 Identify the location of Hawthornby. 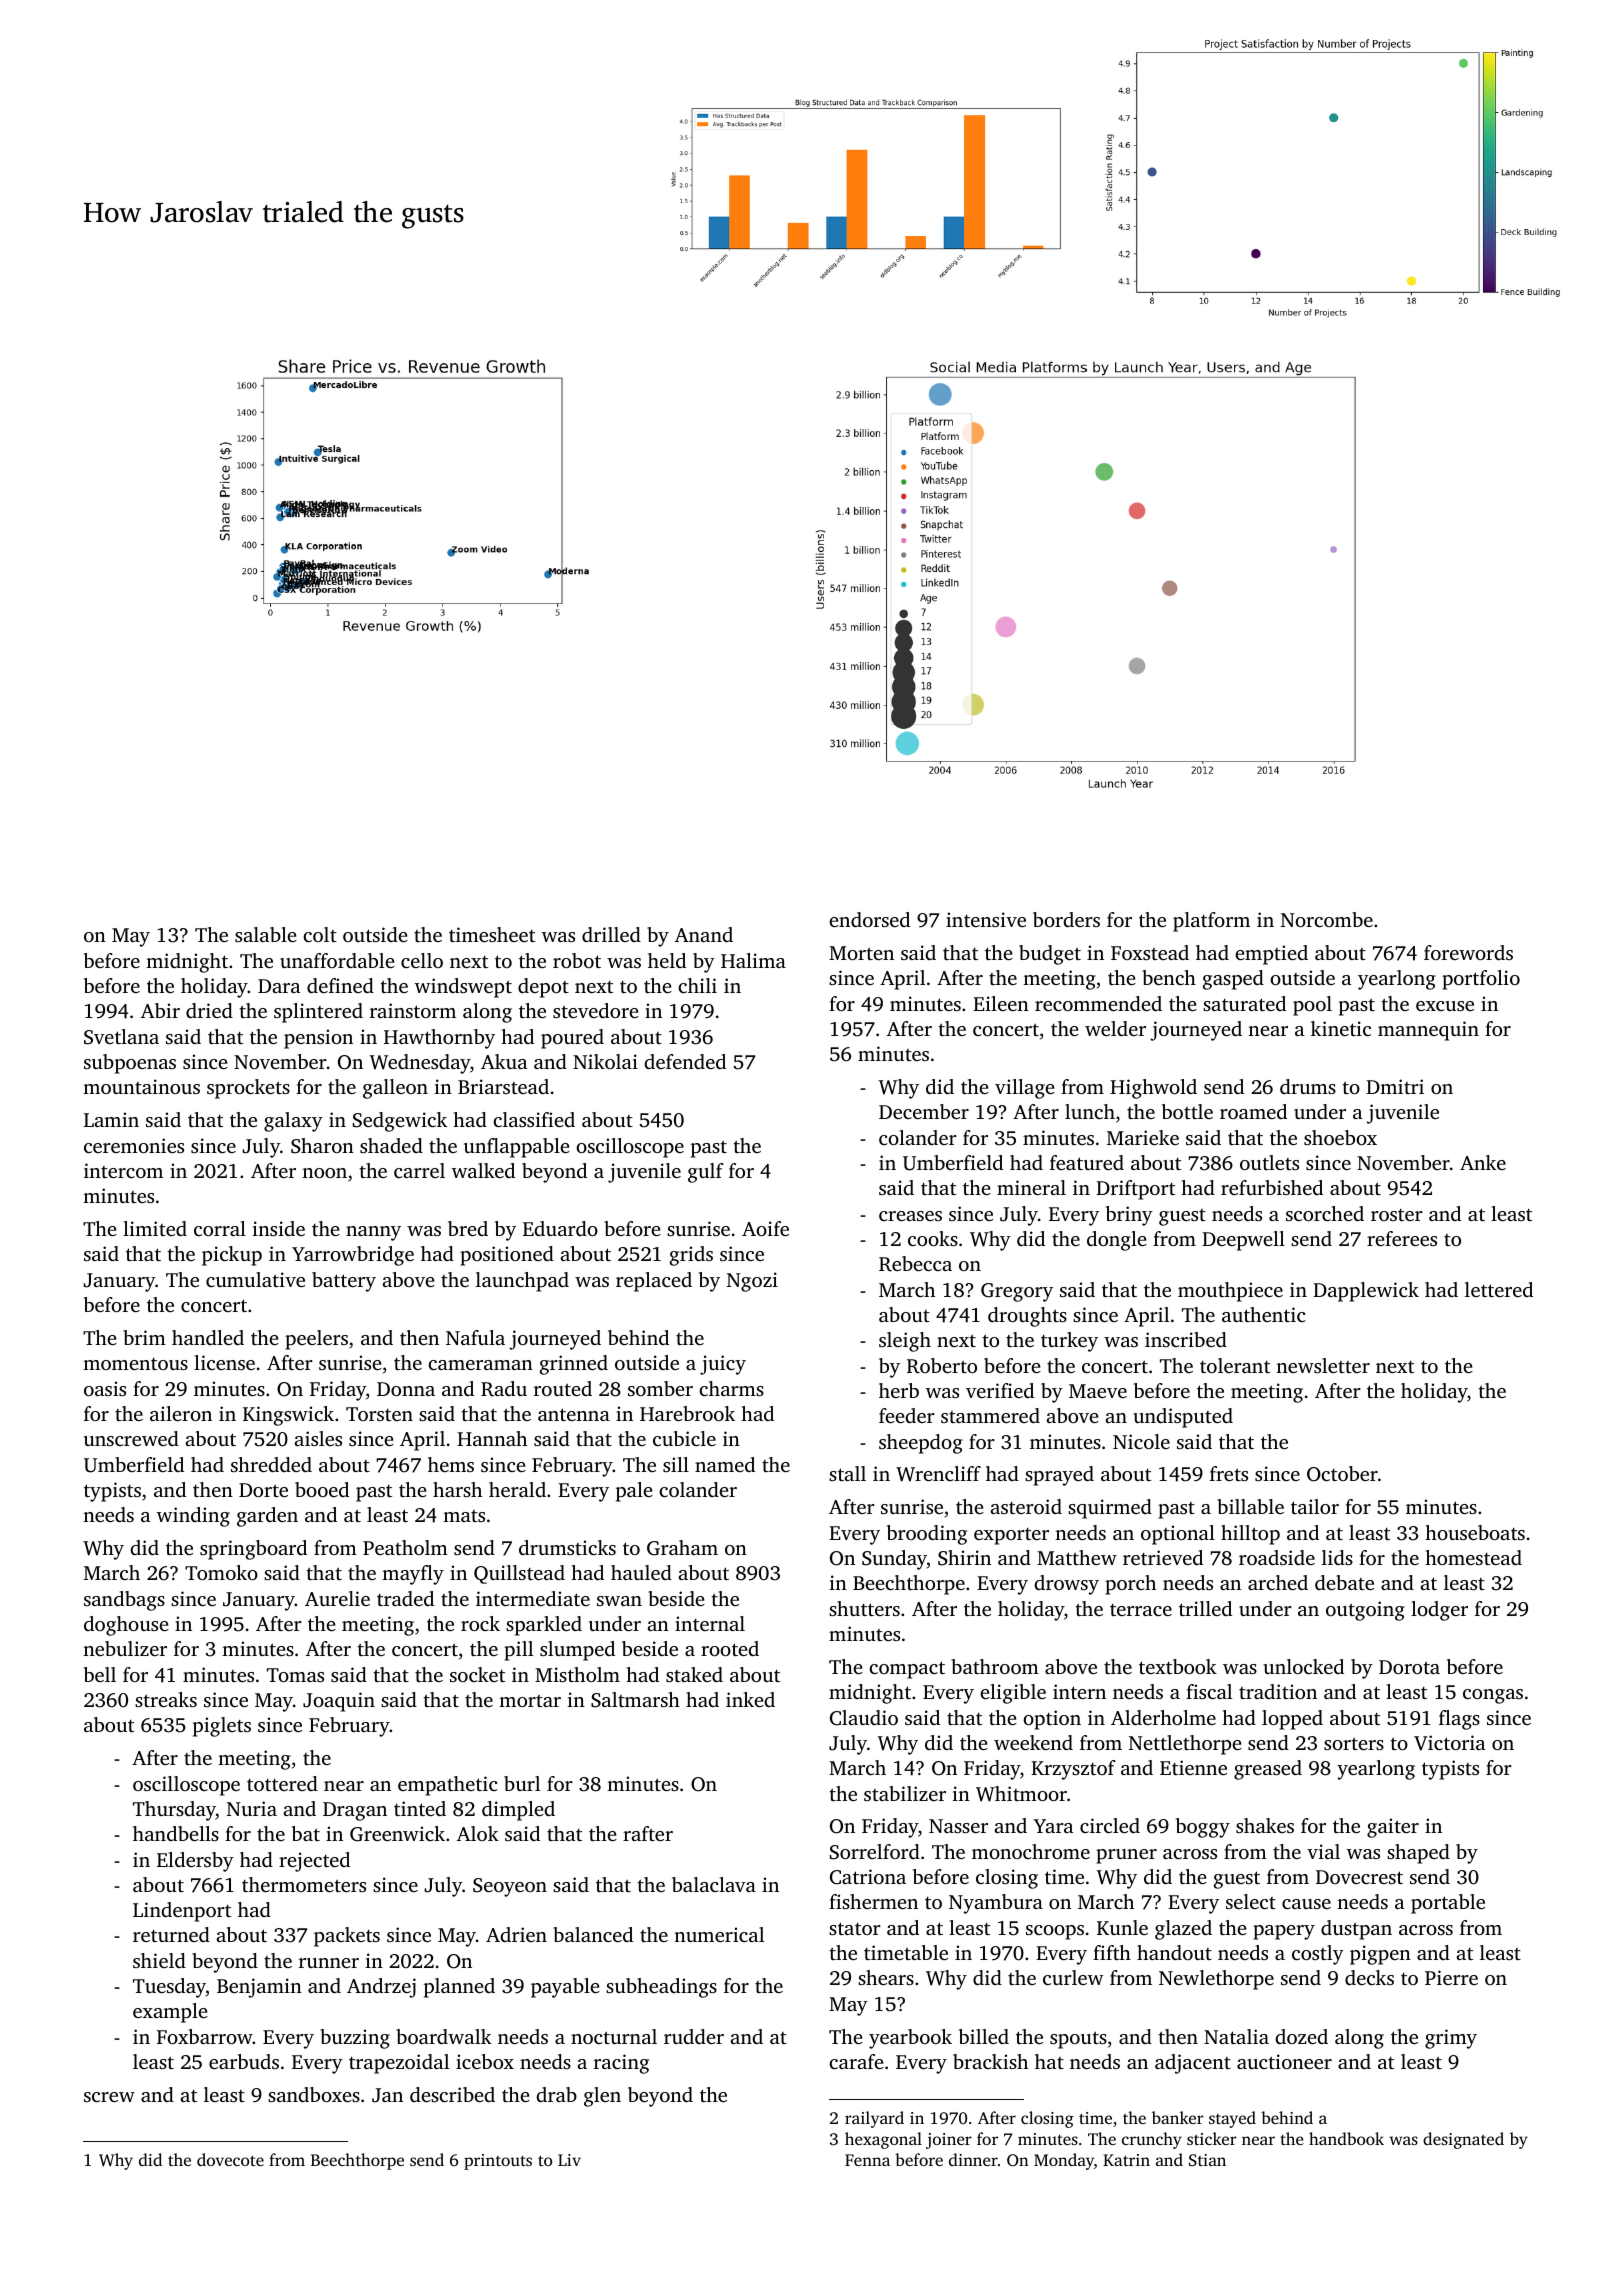
(439, 1039).
